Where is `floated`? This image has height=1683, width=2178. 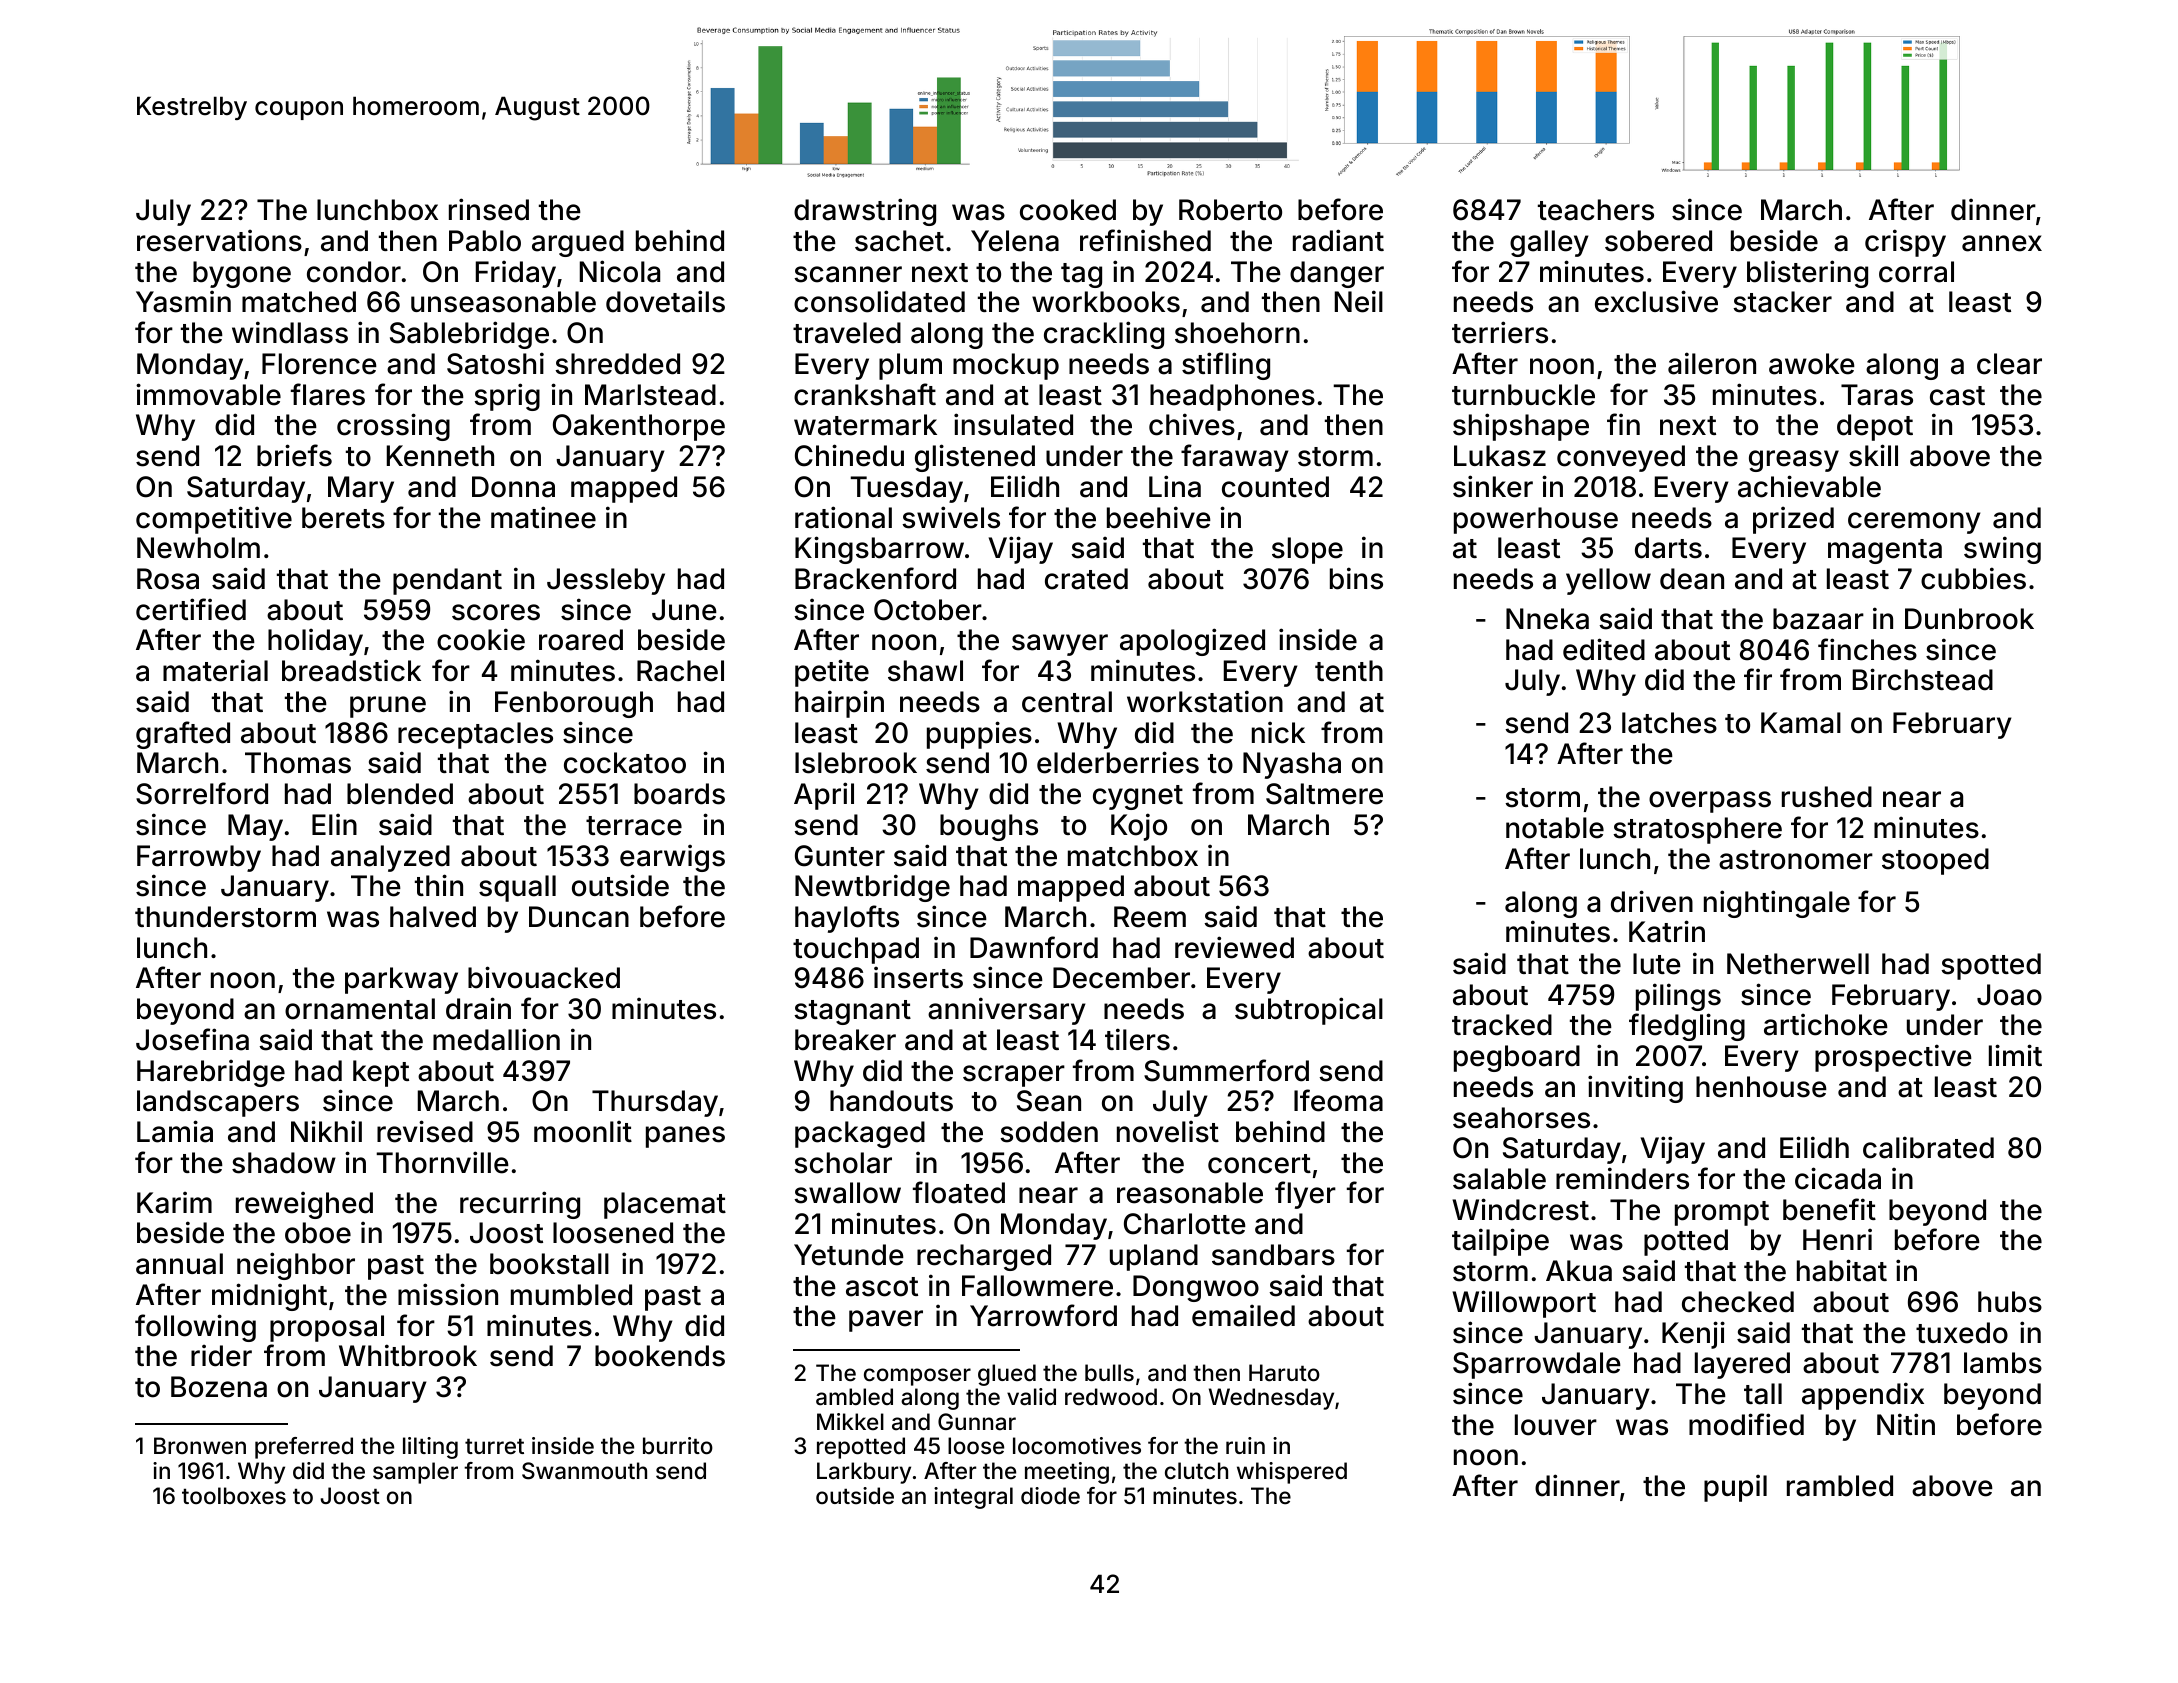 floated is located at coordinates (959, 1192).
